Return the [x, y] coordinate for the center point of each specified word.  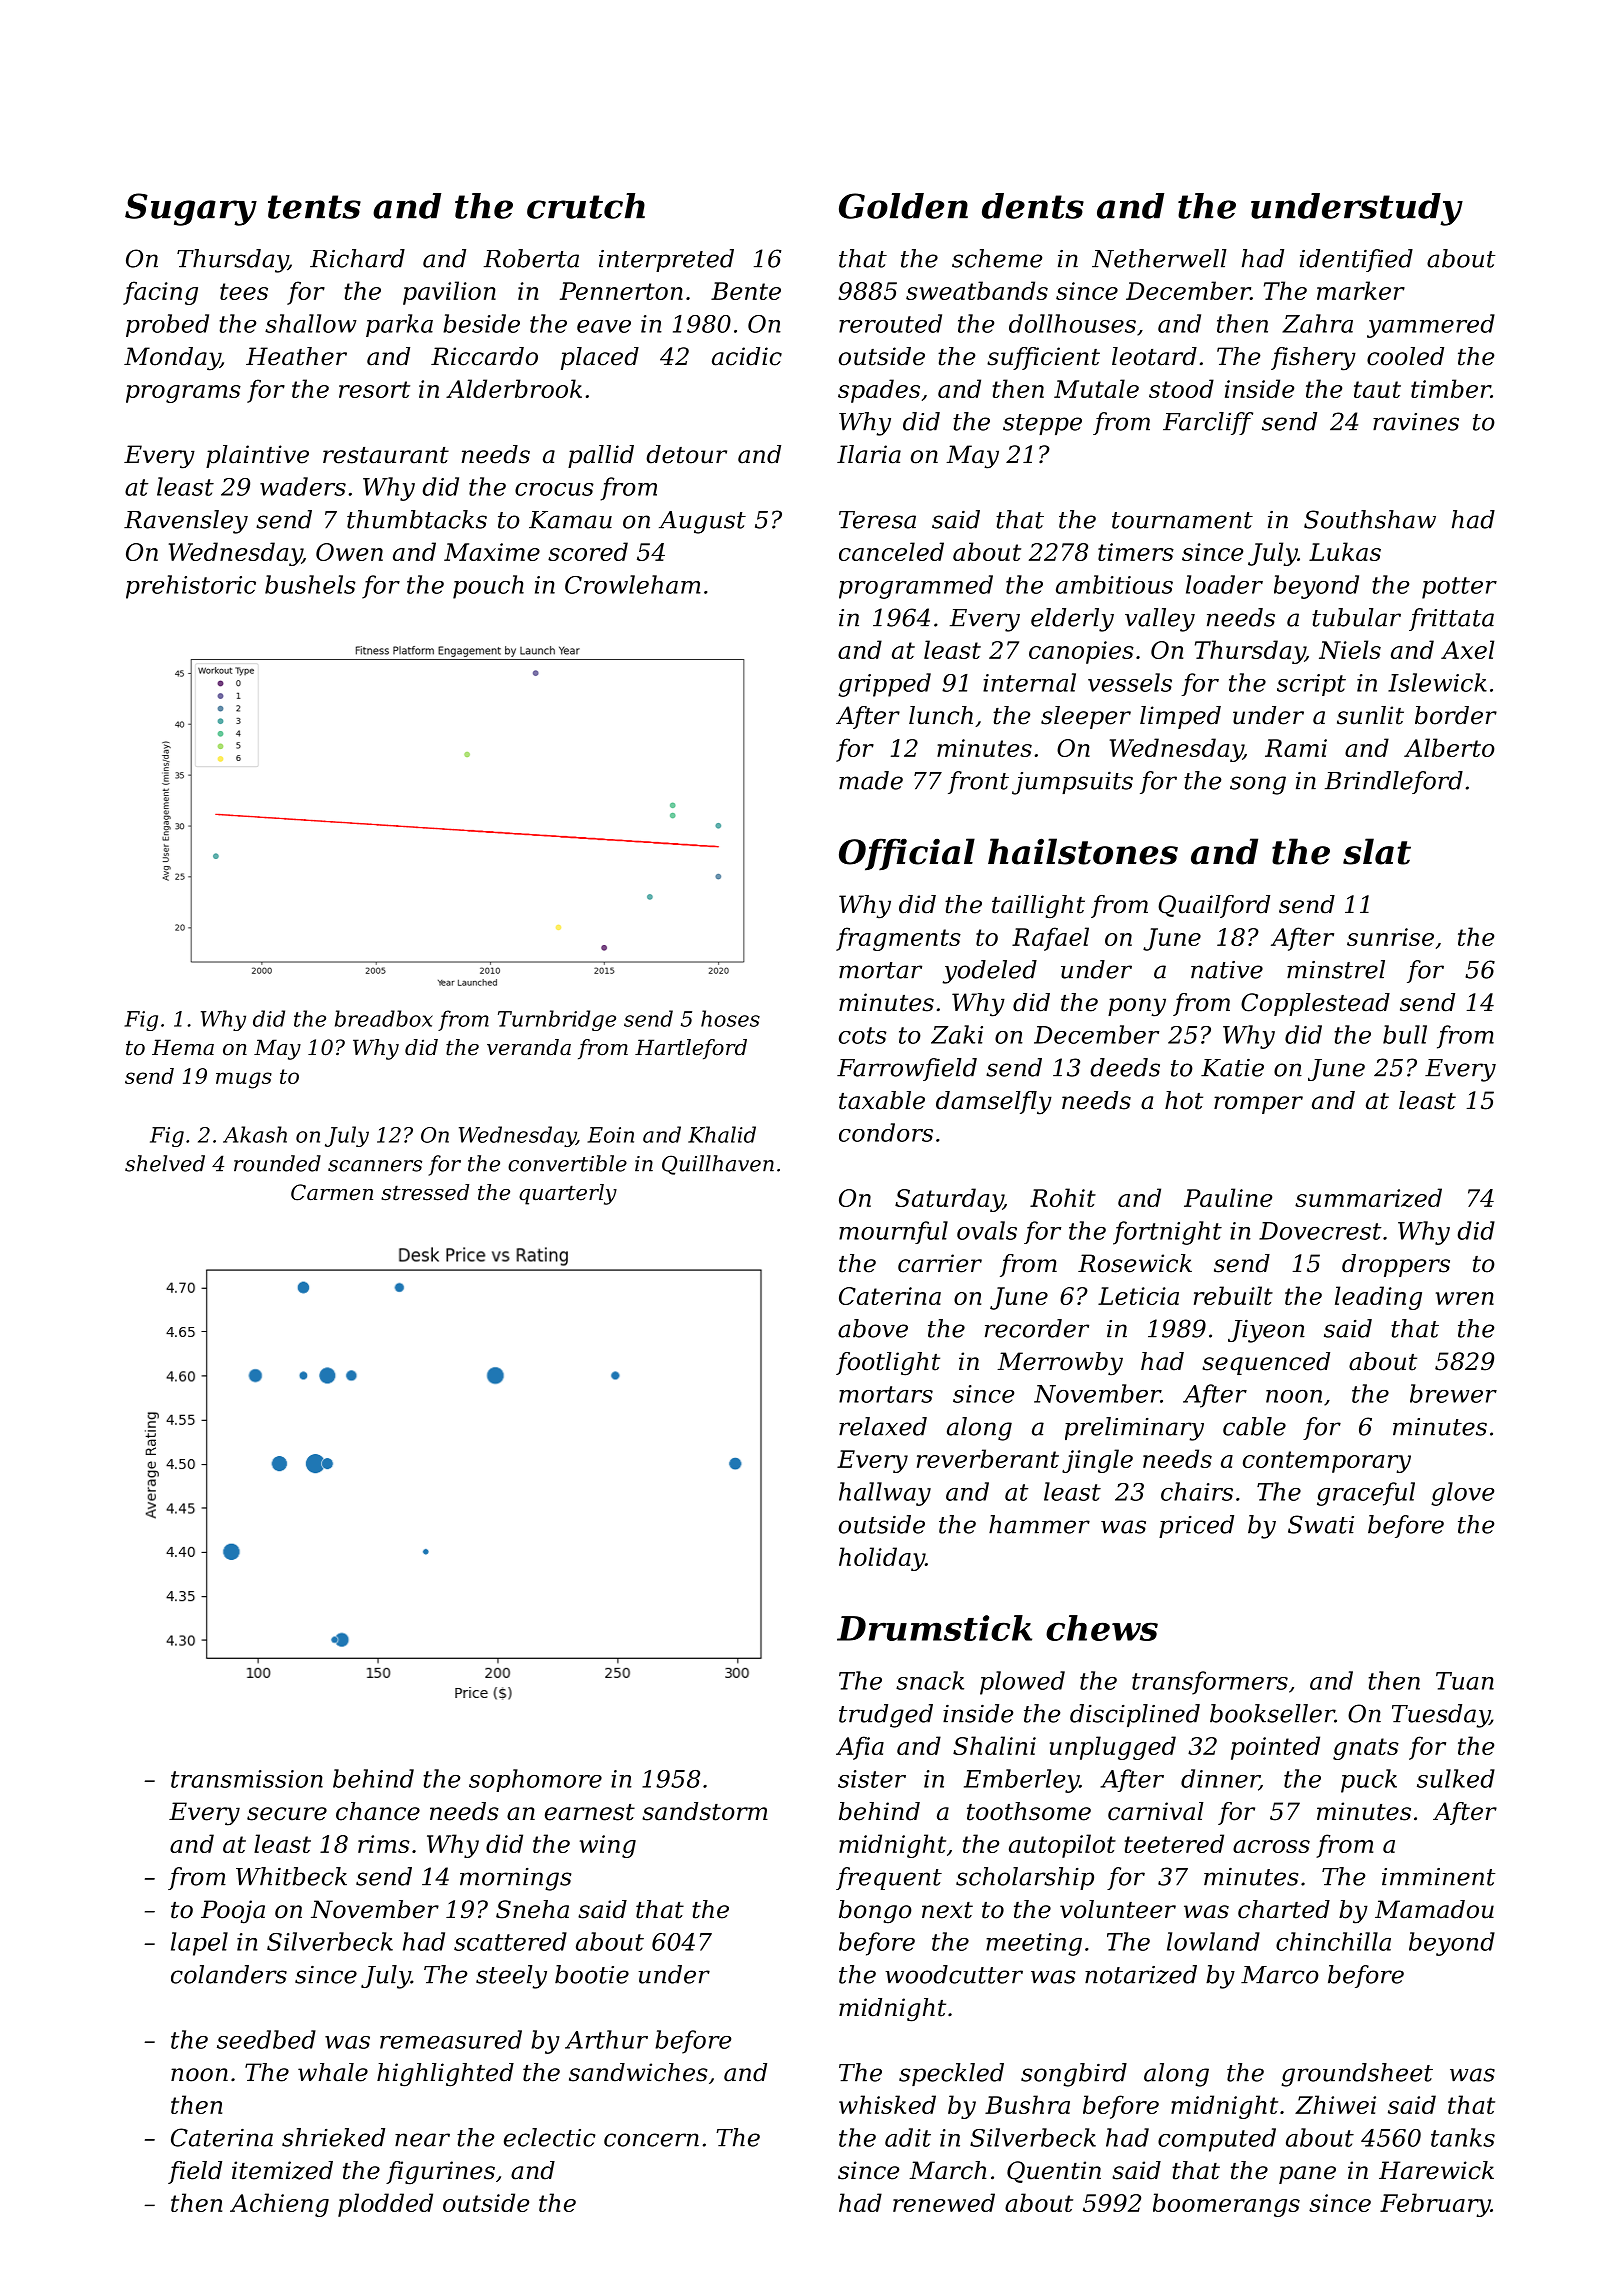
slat [1377, 851]
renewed [944, 2202]
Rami [1296, 748]
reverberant [988, 1458]
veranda [529, 1047]
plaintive [257, 456]
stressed [425, 1192]
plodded [385, 2205]
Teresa [877, 520]
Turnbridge [557, 1020]
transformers [1210, 1683]
